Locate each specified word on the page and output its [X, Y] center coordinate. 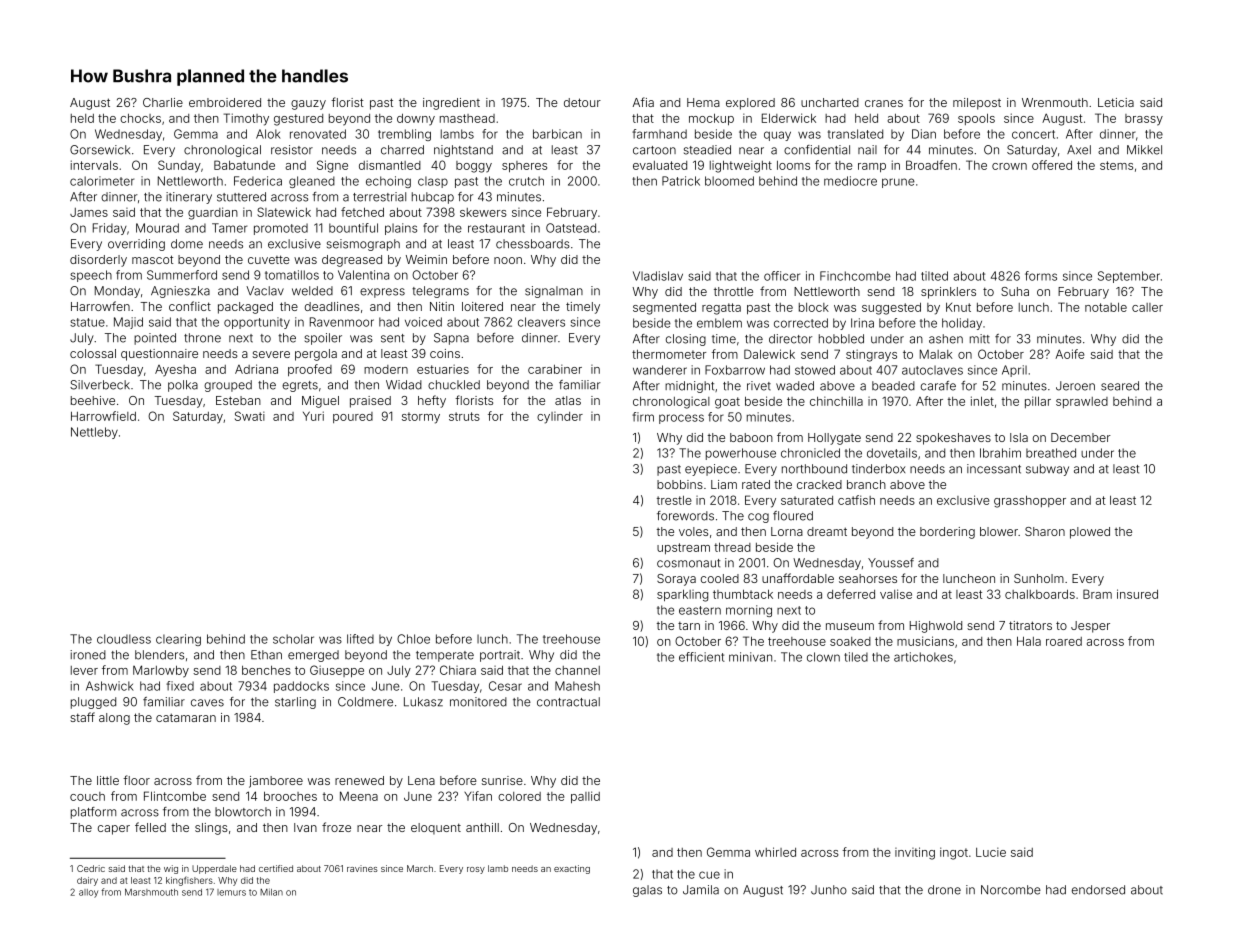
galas [647, 891]
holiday [962, 324]
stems [1116, 165]
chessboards [533, 244]
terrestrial [379, 197]
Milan [271, 892]
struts [464, 416]
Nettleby [94, 433]
